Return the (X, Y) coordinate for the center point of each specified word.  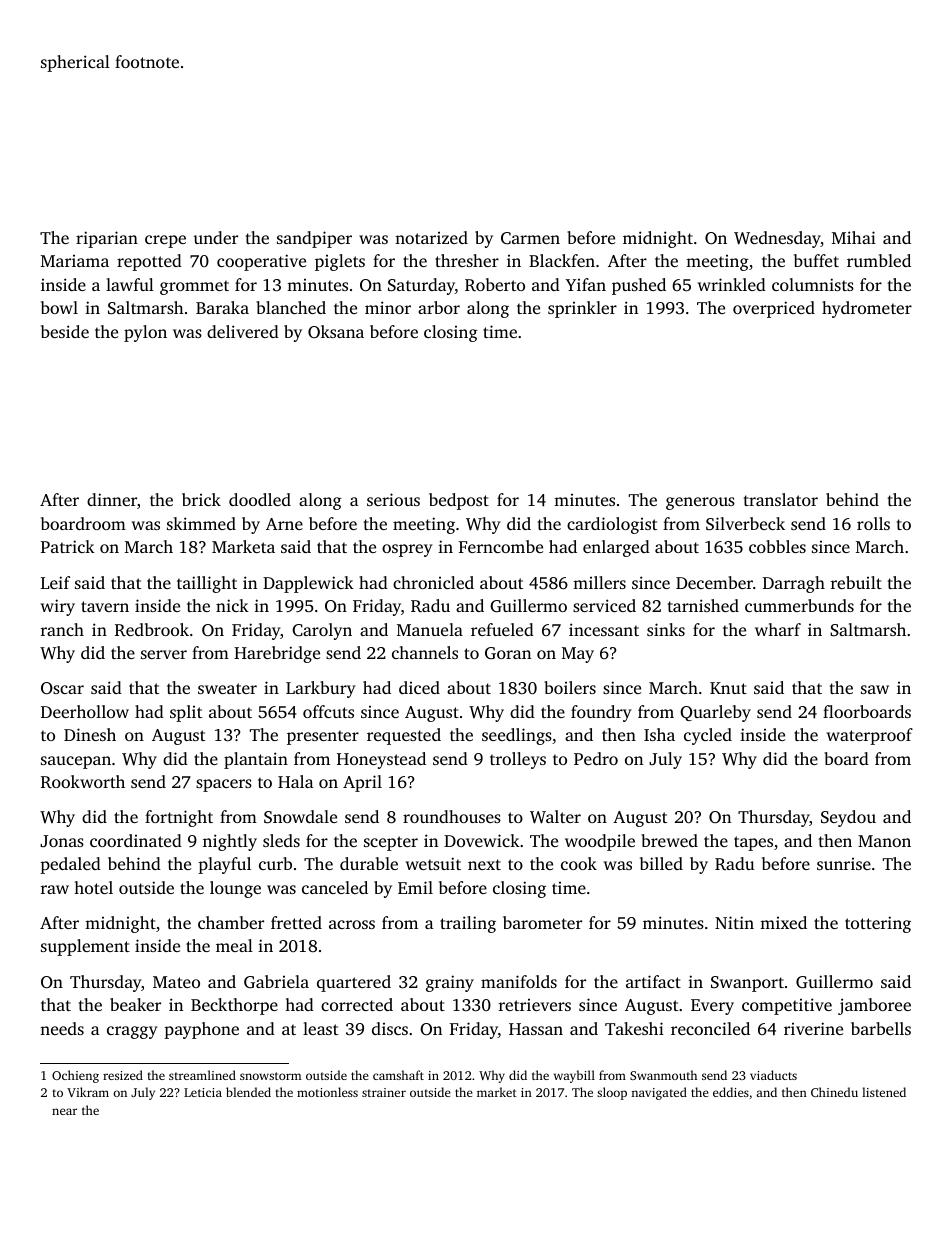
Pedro (596, 758)
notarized (431, 237)
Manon (884, 841)
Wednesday (777, 239)
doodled (260, 499)
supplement (85, 947)
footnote (147, 61)
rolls (873, 523)
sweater (227, 688)
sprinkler (582, 309)
